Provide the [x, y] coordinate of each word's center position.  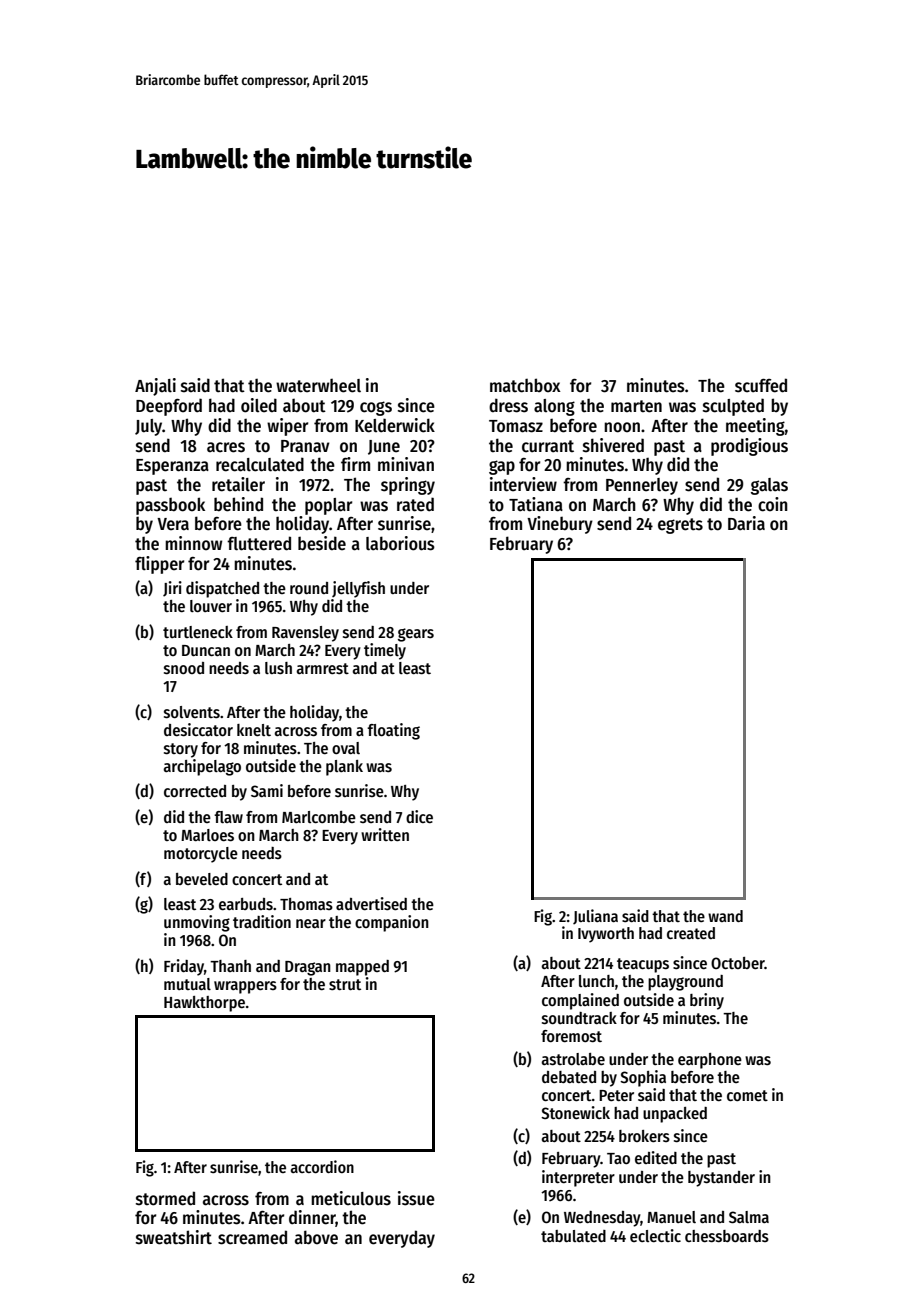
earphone [710, 1061]
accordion [322, 1167]
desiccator [198, 730]
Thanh [230, 966]
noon [622, 427]
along [554, 407]
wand [725, 916]
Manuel [671, 1217]
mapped [362, 968]
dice [419, 816]
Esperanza [172, 467]
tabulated [573, 1236]
